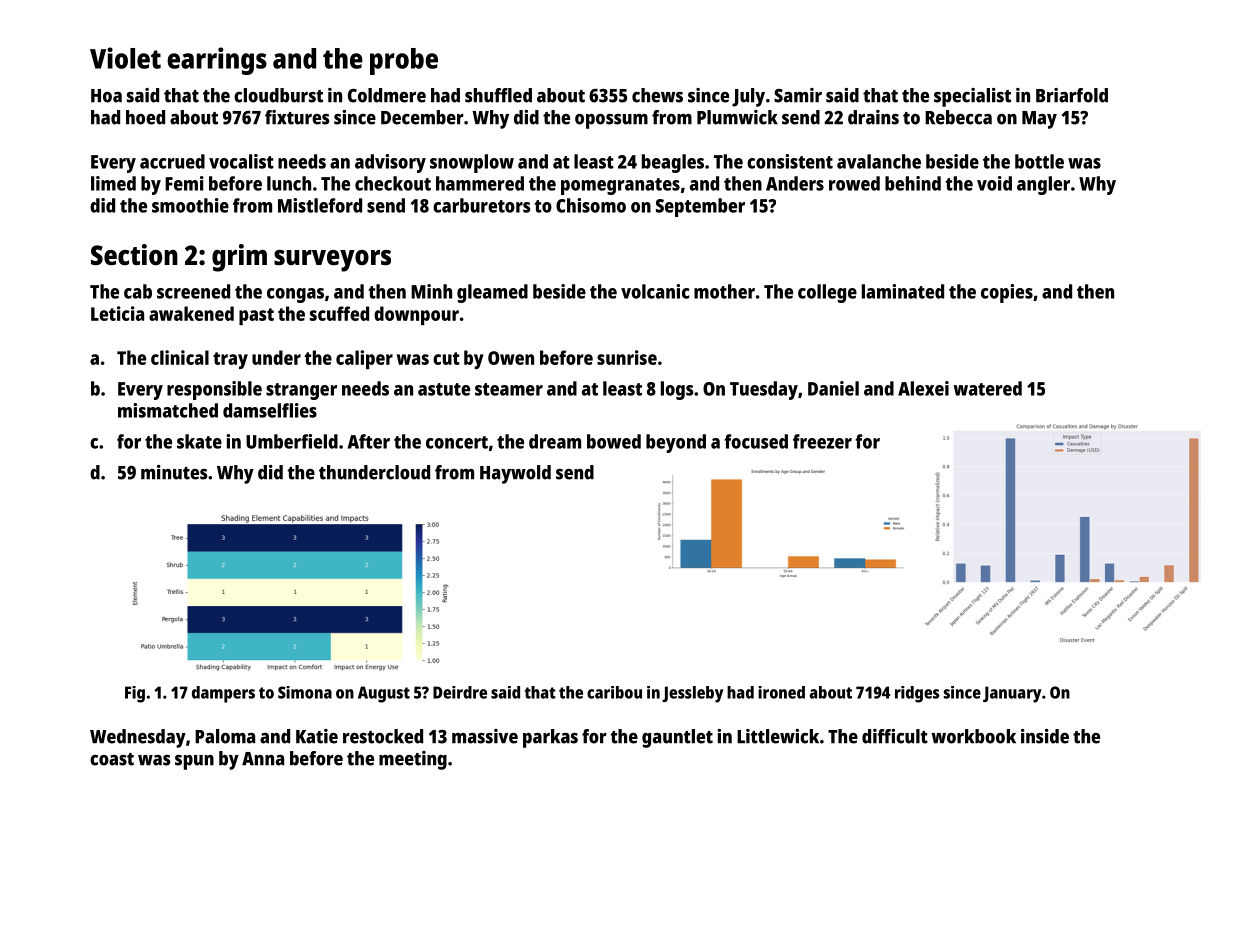 This page has width=1233, height=952. I want to click on copies, so click(1007, 293).
